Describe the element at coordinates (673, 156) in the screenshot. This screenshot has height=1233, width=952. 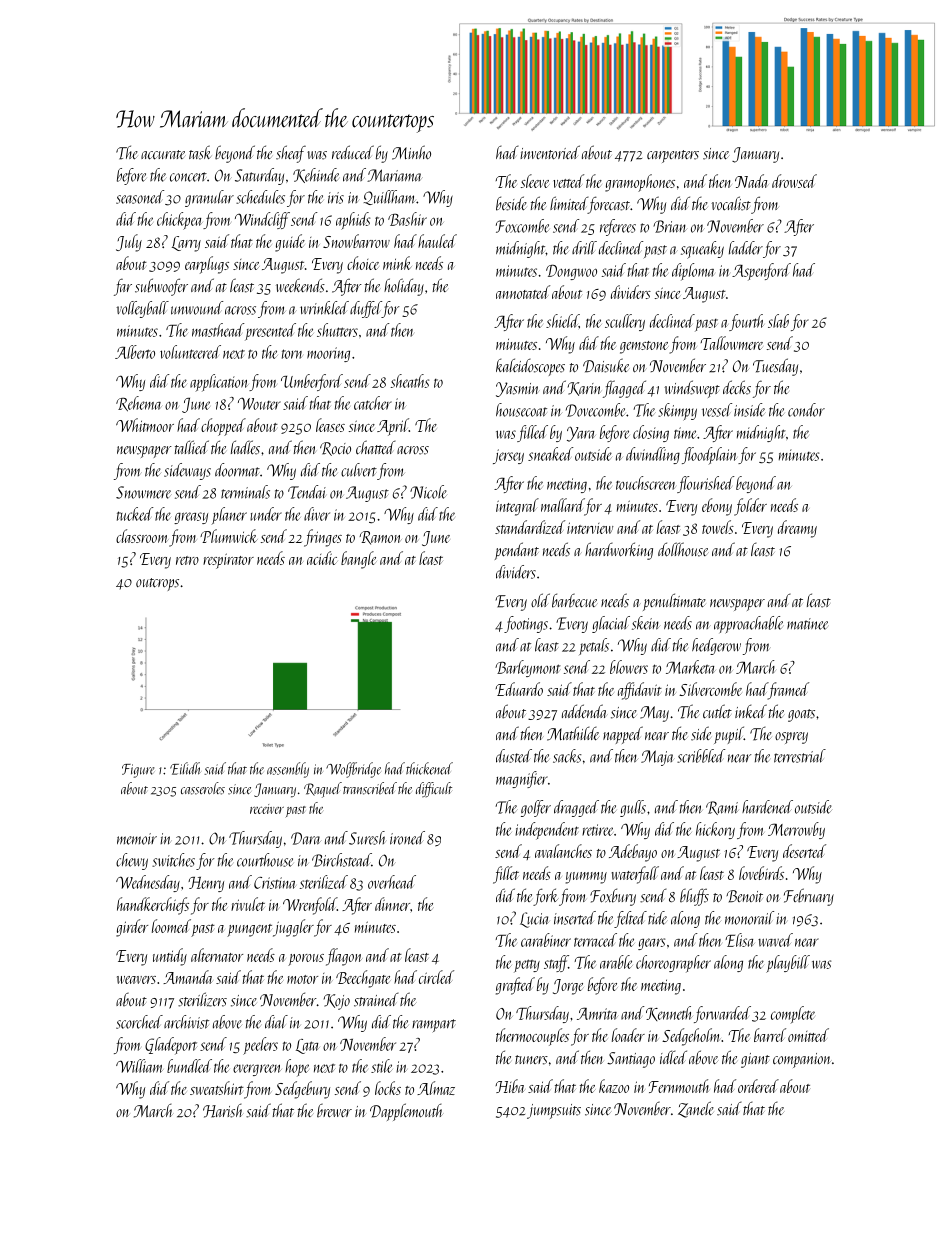
I see `carpenters` at that location.
